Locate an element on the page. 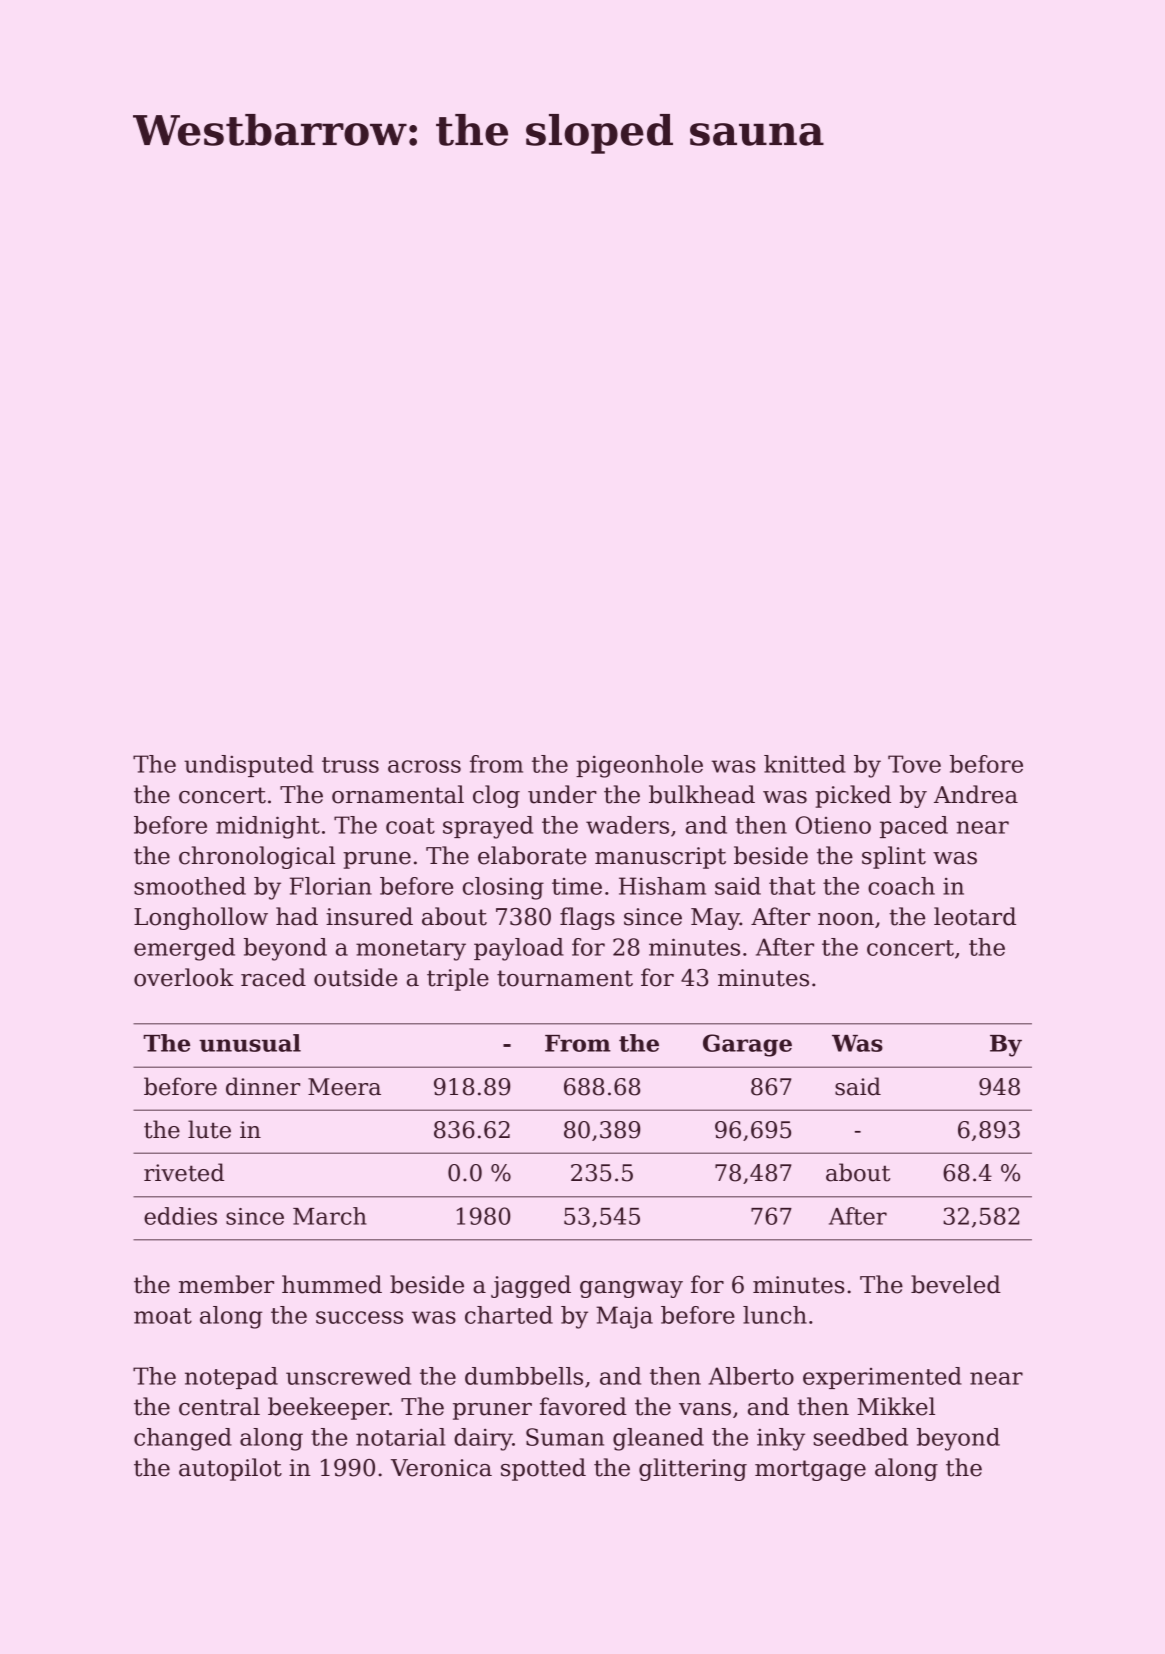  pigeonhole is located at coordinates (639, 766).
